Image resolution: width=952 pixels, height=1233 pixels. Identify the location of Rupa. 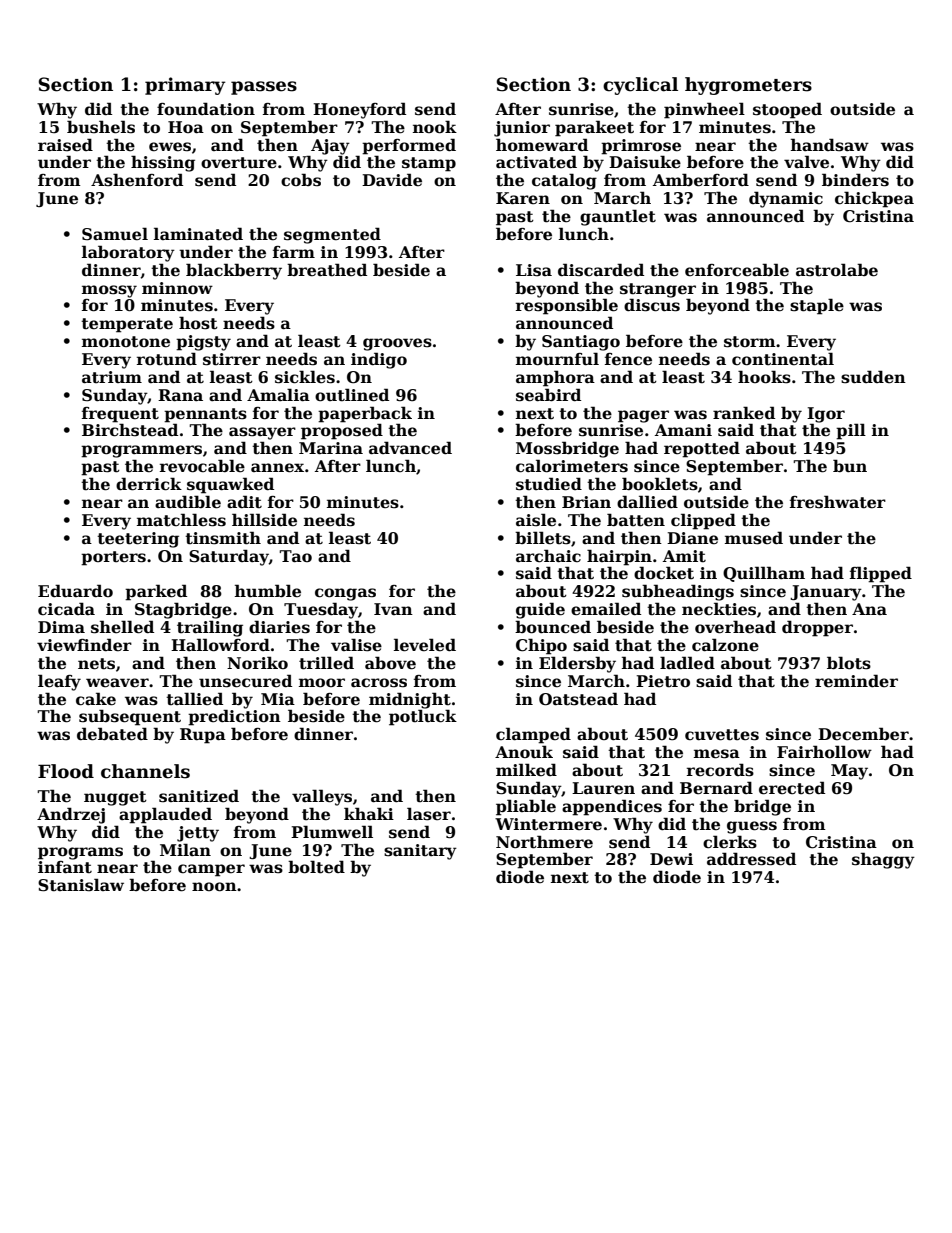
(203, 736).
